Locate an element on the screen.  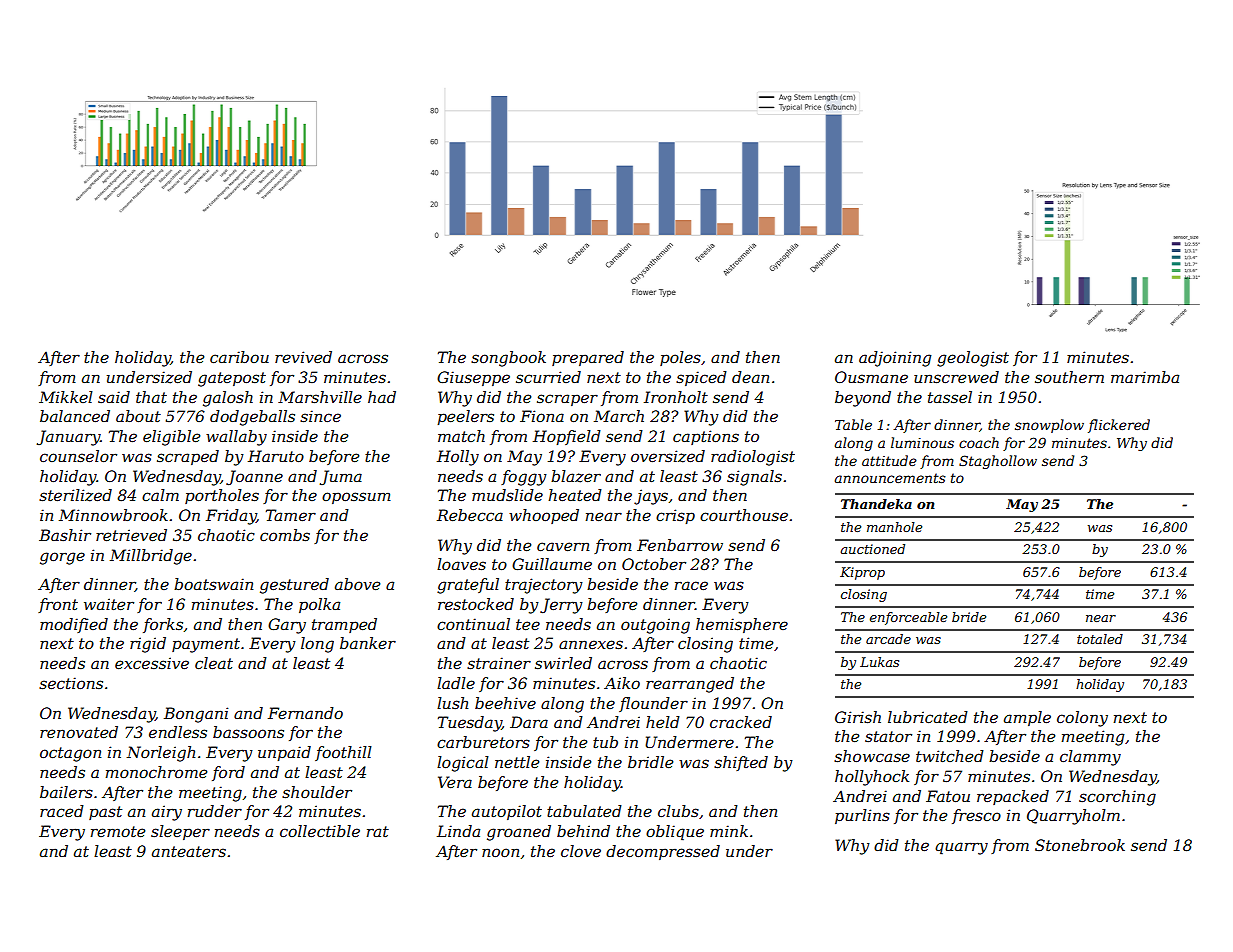
sleeper is located at coordinates (180, 832).
